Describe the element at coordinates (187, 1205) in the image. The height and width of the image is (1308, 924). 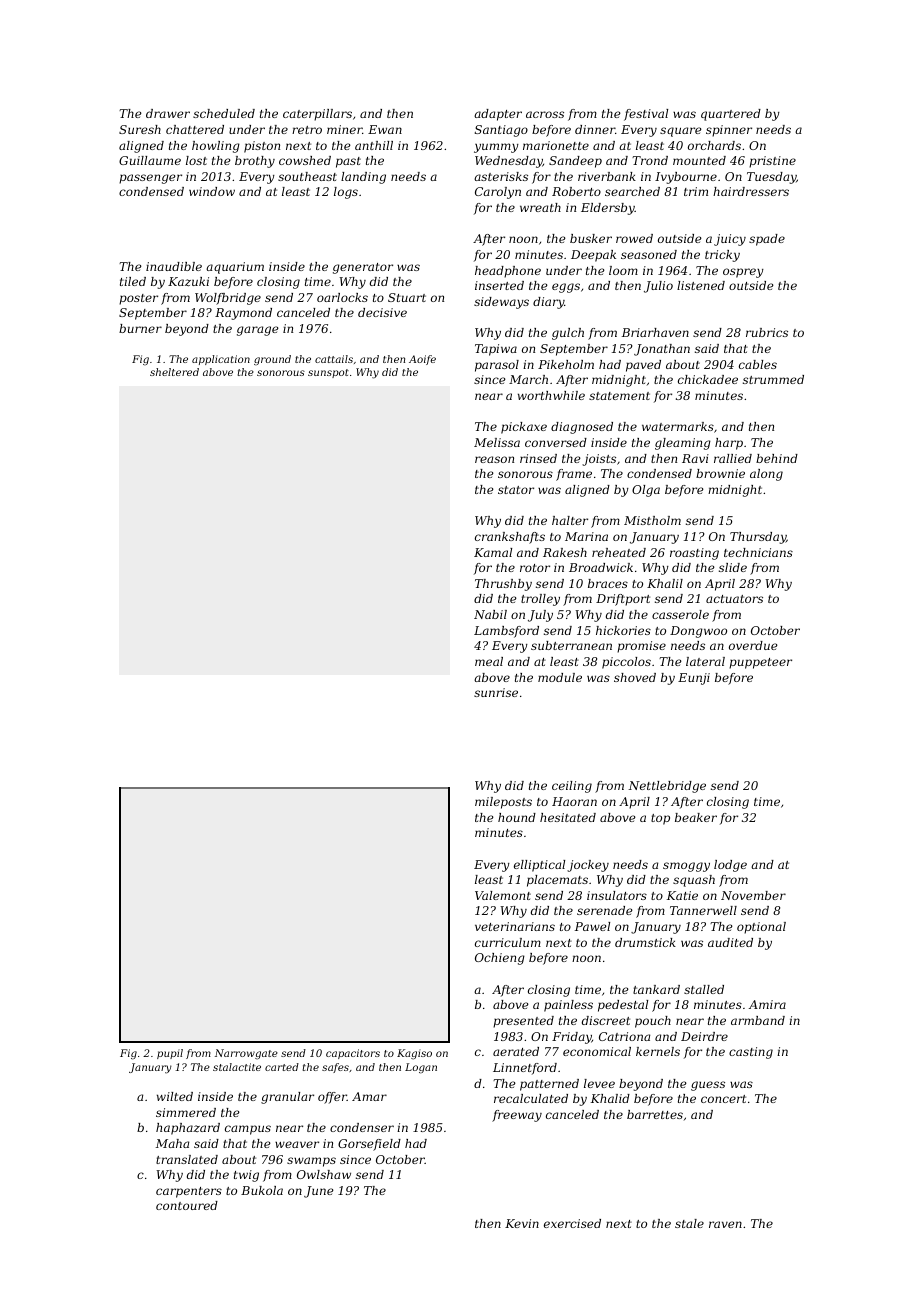
I see `contoured` at that location.
